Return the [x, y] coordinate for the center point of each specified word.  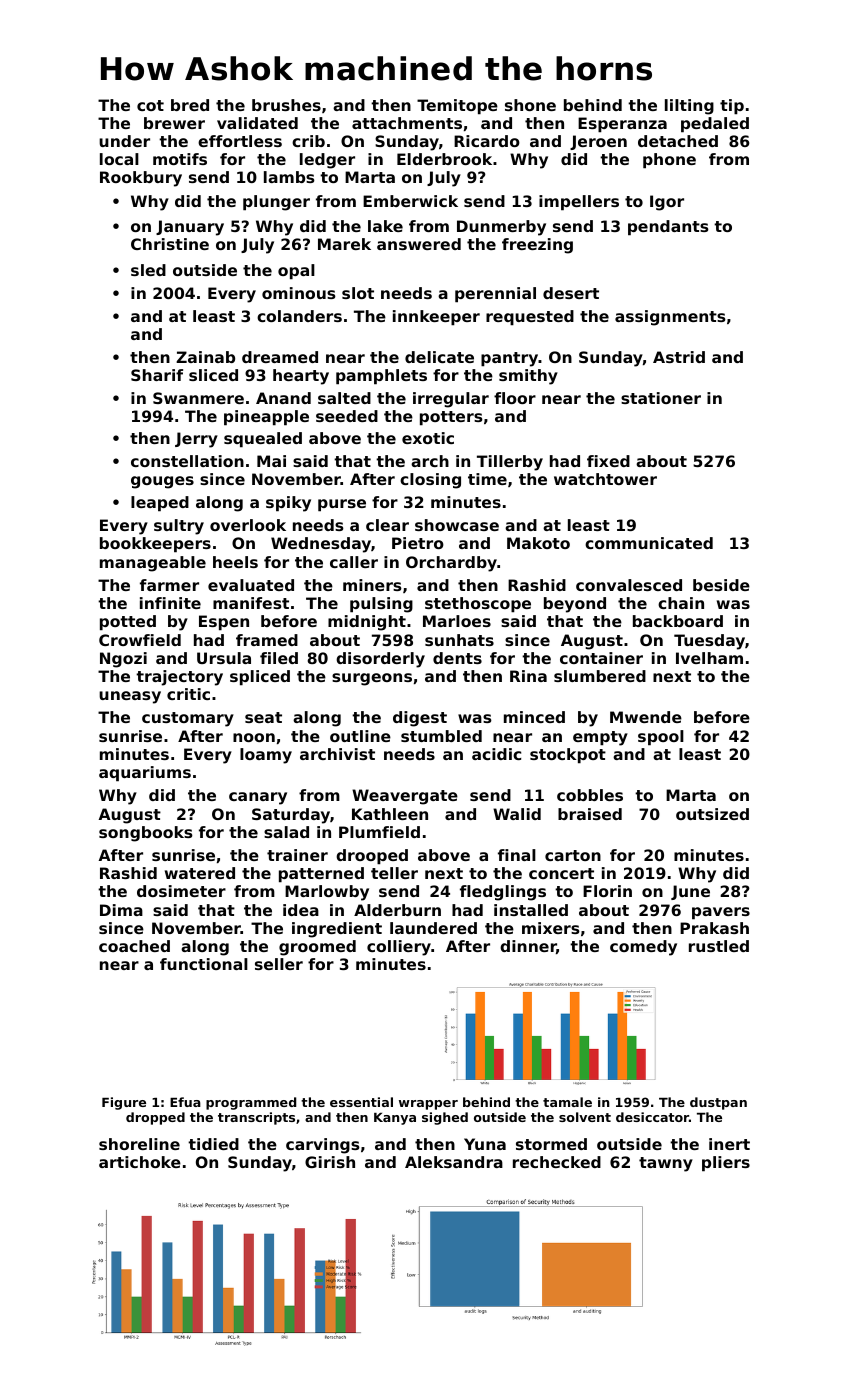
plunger [276, 203]
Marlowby [327, 893]
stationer [661, 398]
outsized [712, 814]
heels [235, 562]
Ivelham [709, 658]
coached [134, 946]
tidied [213, 1144]
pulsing [381, 605]
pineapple [266, 418]
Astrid [679, 357]
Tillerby [510, 463]
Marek [344, 244]
